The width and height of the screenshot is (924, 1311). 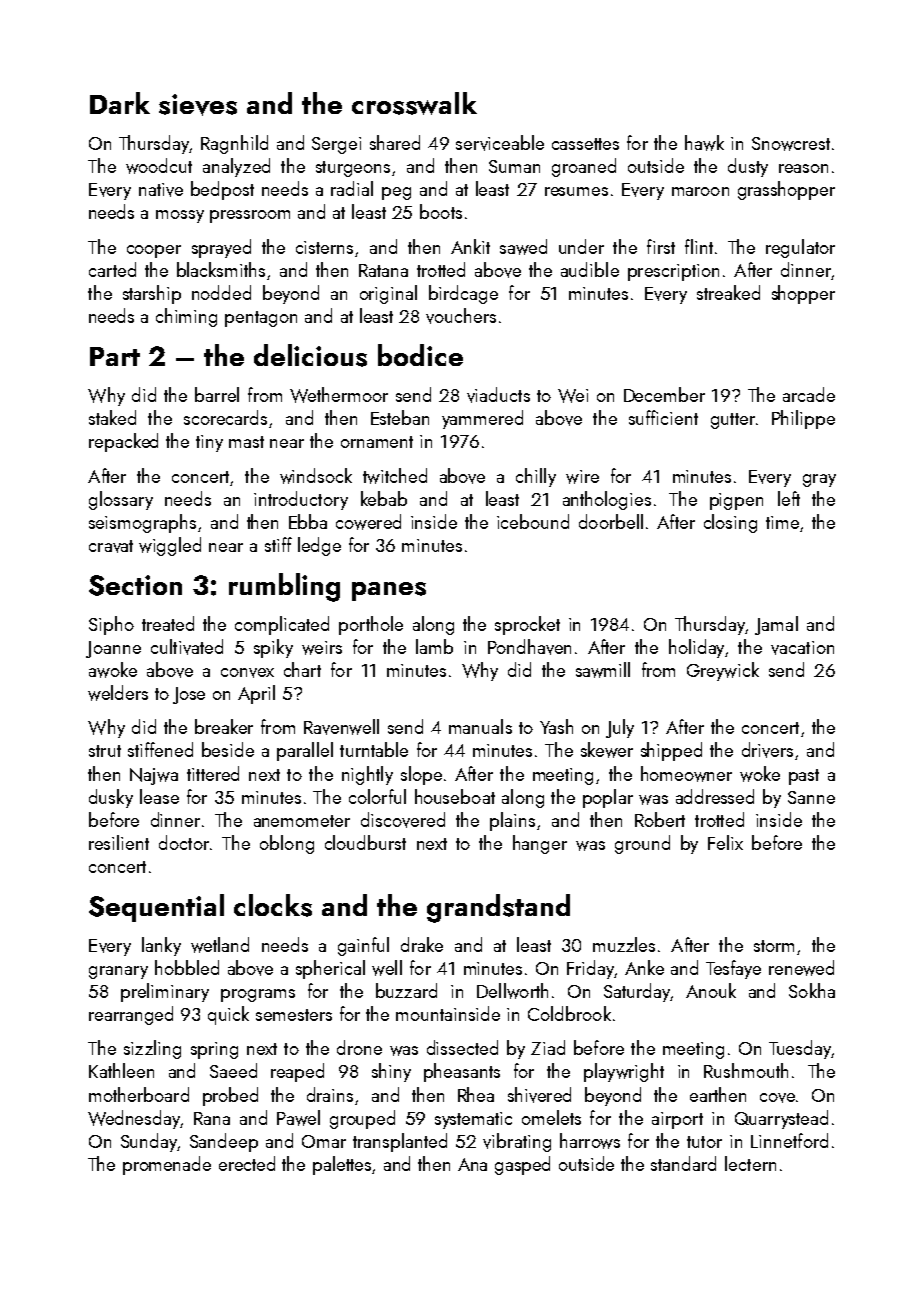 I want to click on erected, so click(x=247, y=1163).
